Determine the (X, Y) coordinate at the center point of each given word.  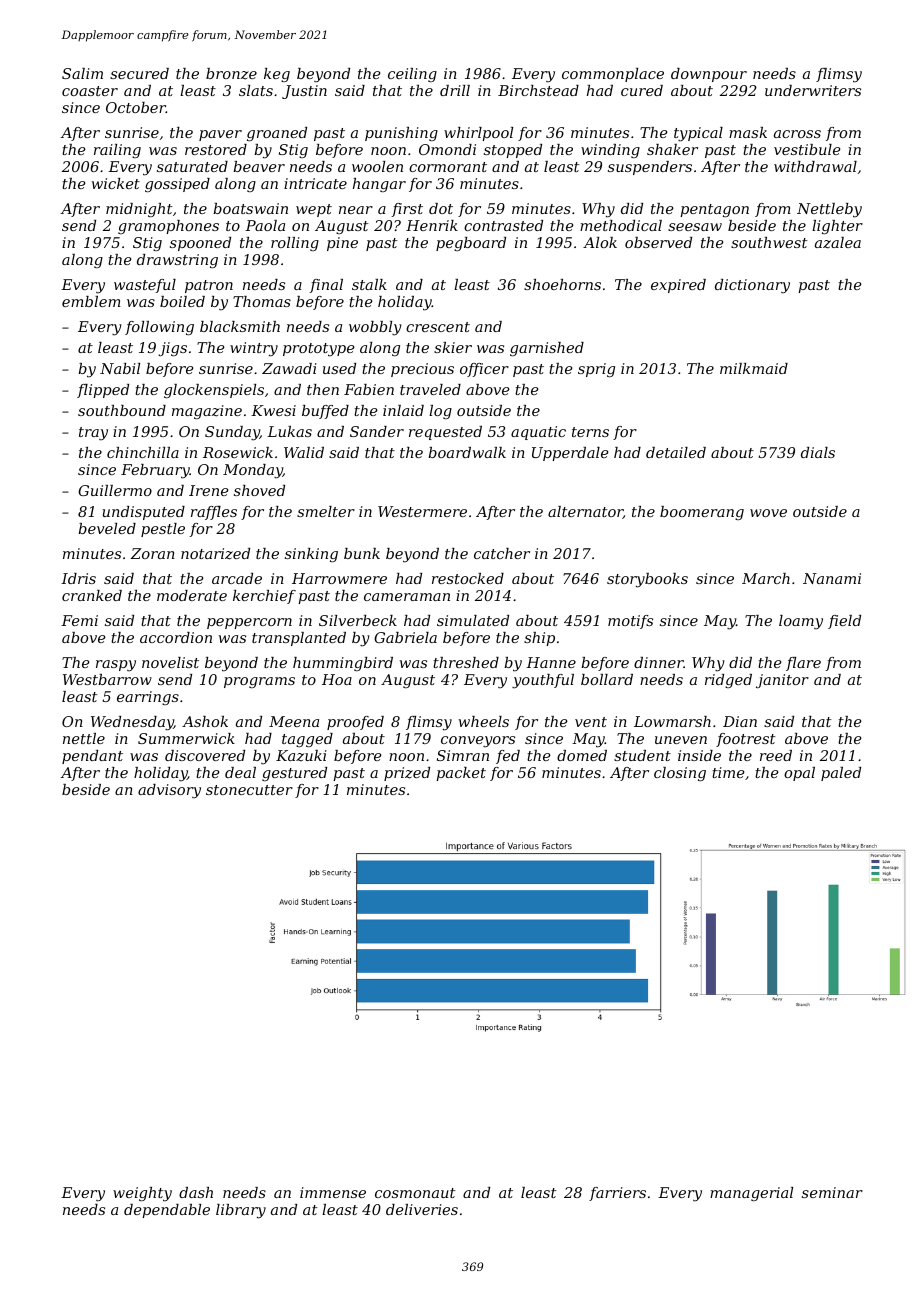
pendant (92, 757)
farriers (617, 1194)
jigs (172, 349)
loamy (801, 622)
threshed (466, 662)
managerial (751, 1194)
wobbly (375, 328)
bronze (231, 74)
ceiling (412, 75)
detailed (676, 452)
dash (196, 1192)
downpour (709, 75)
